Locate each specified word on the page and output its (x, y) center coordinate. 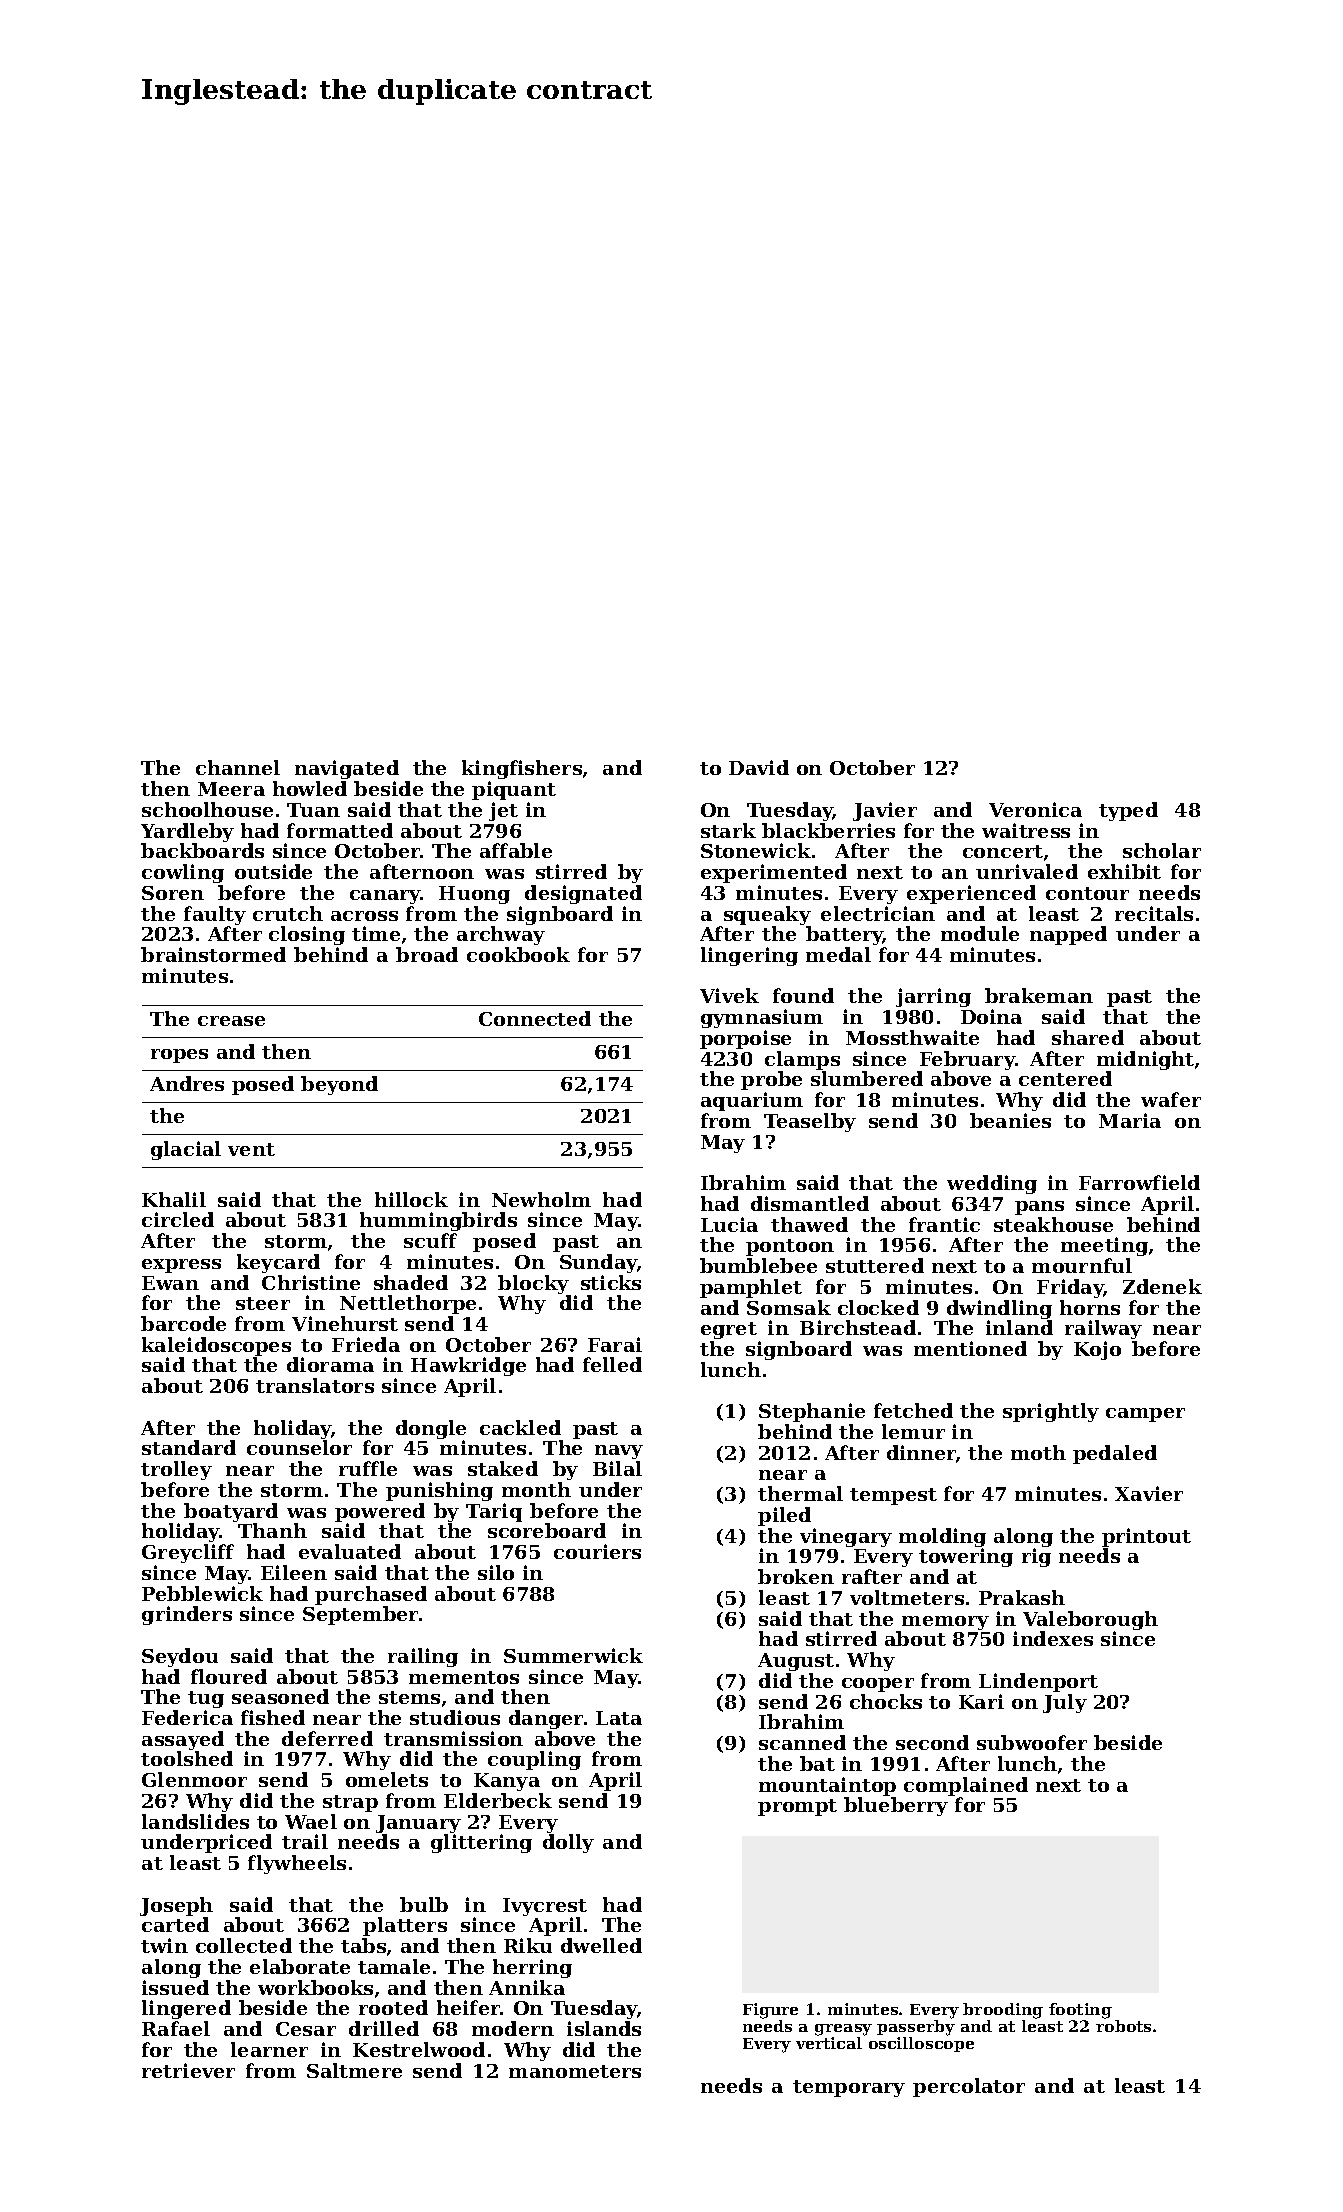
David (759, 767)
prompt (797, 1807)
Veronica (1035, 809)
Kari (981, 1701)
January (418, 1824)
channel (238, 767)
